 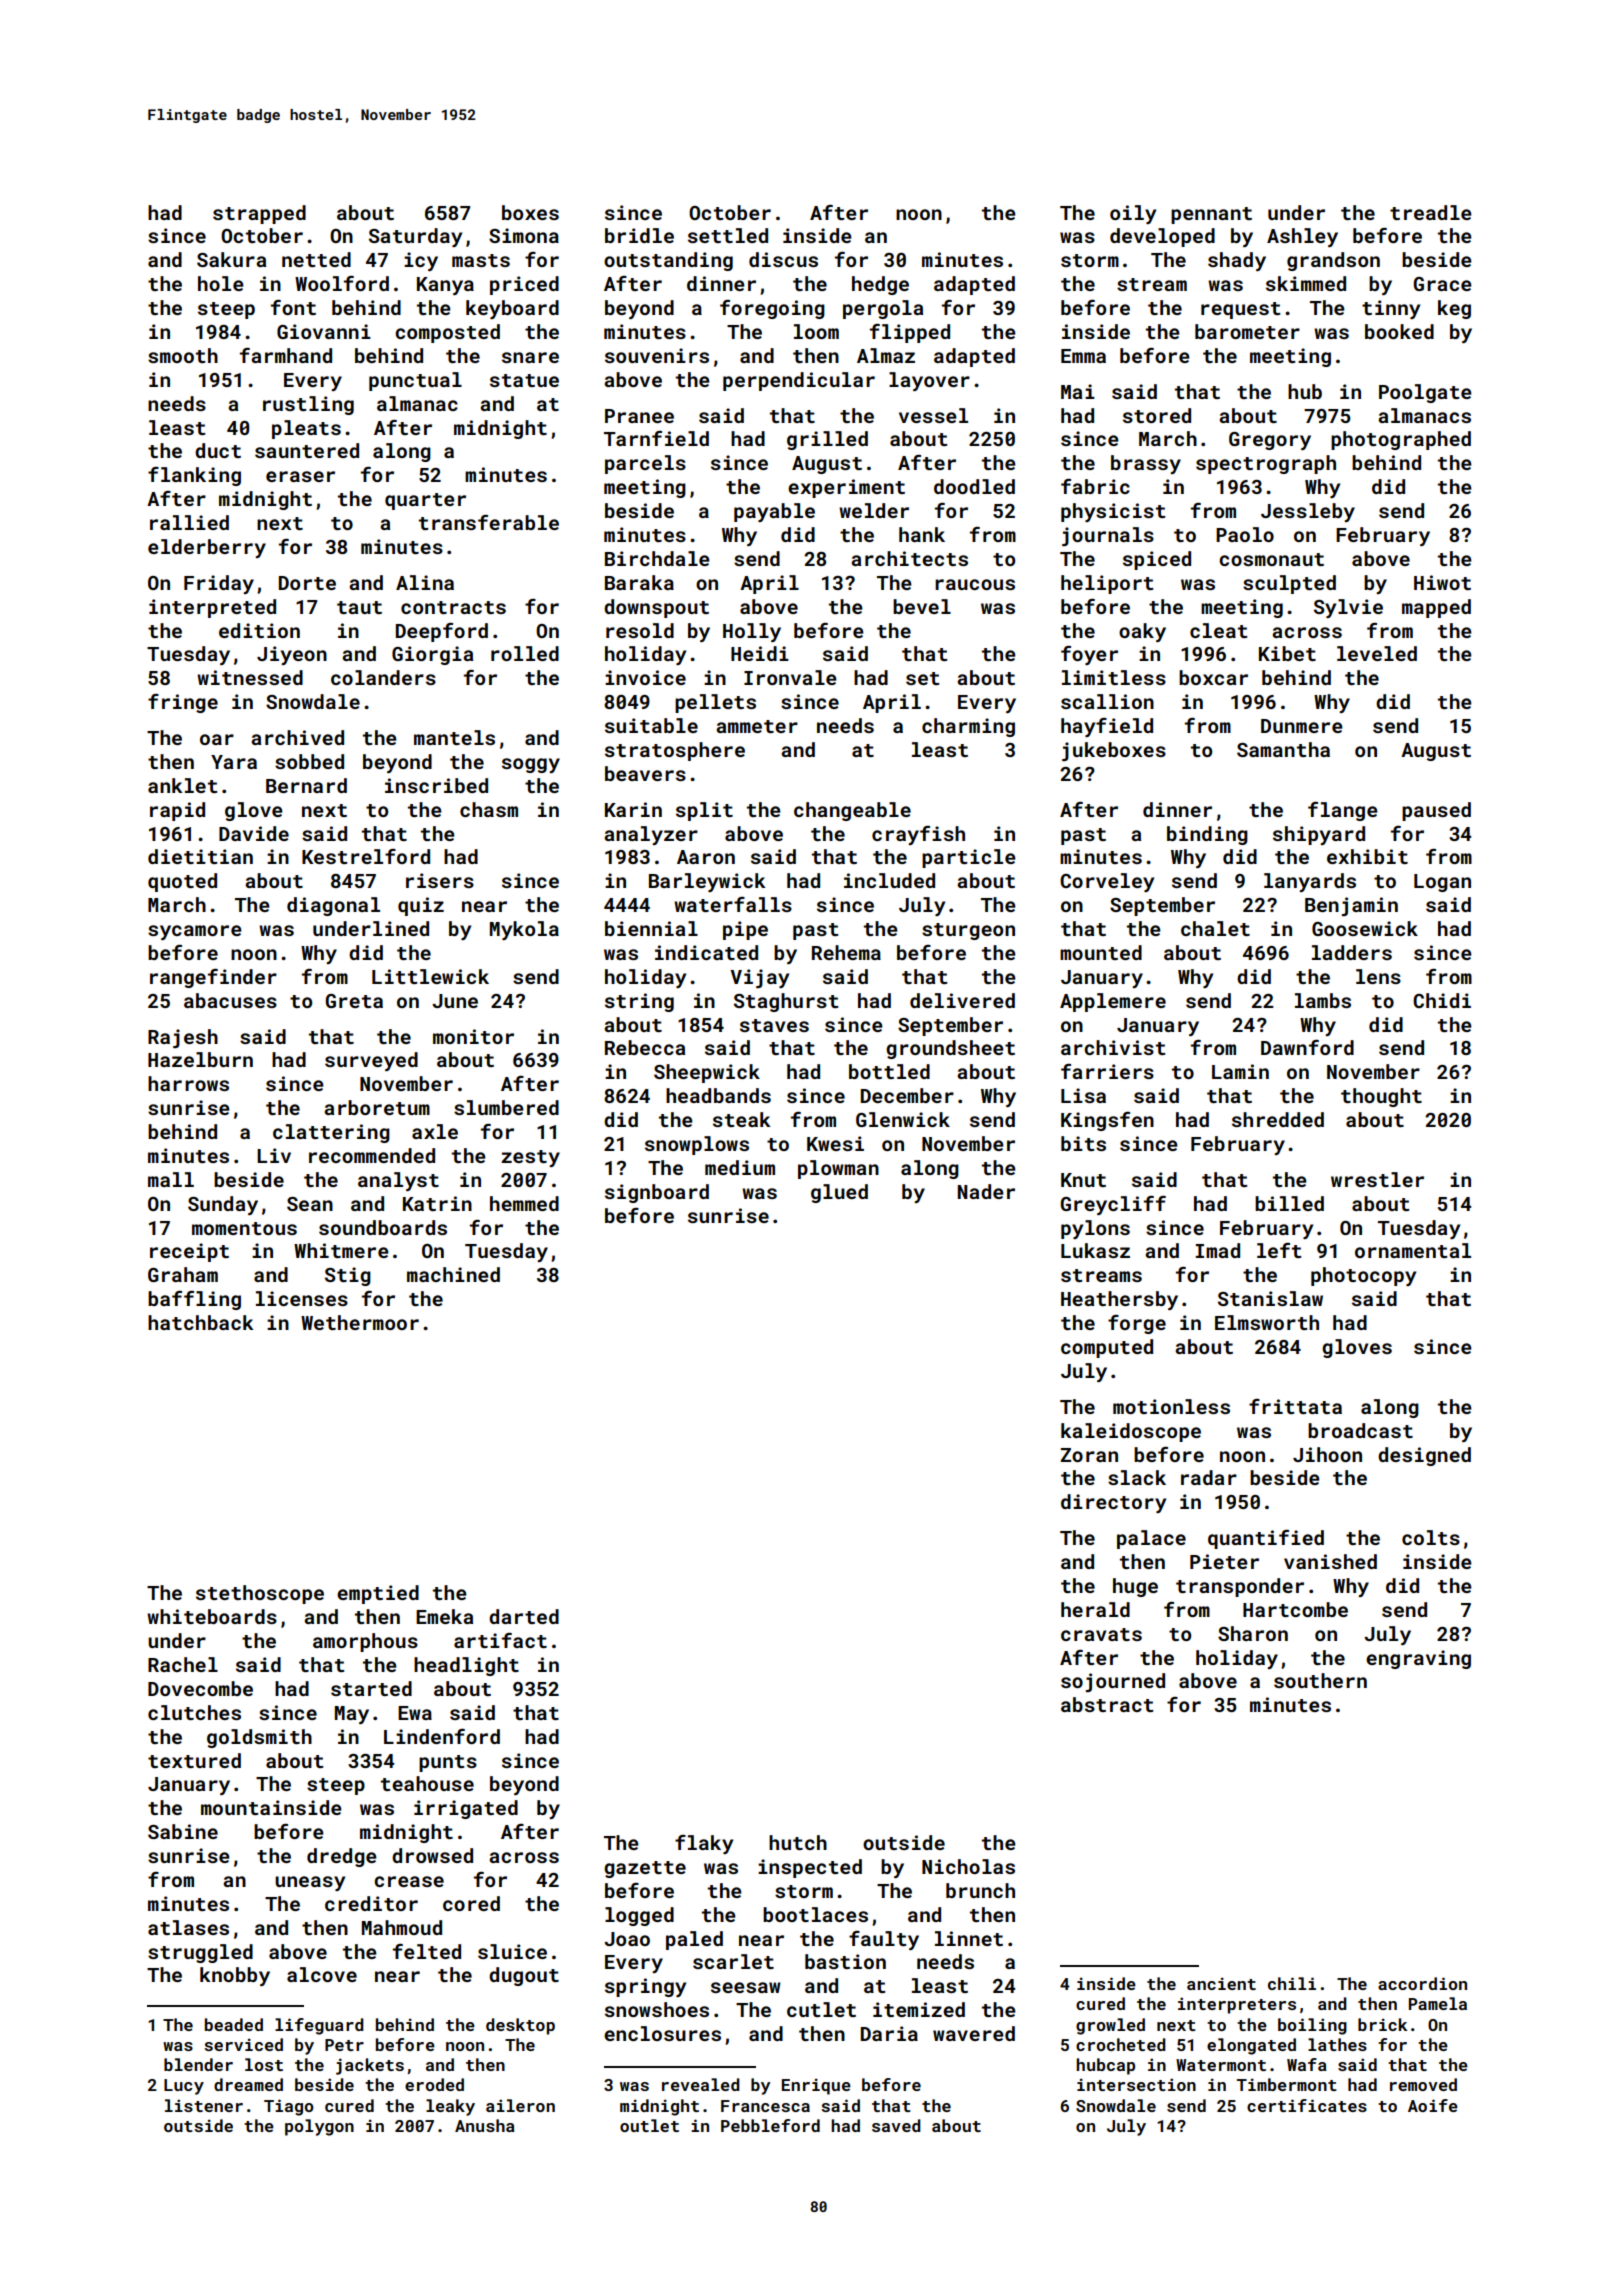 What do you see at coordinates (969, 858) in the document?
I see `particle` at bounding box center [969, 858].
